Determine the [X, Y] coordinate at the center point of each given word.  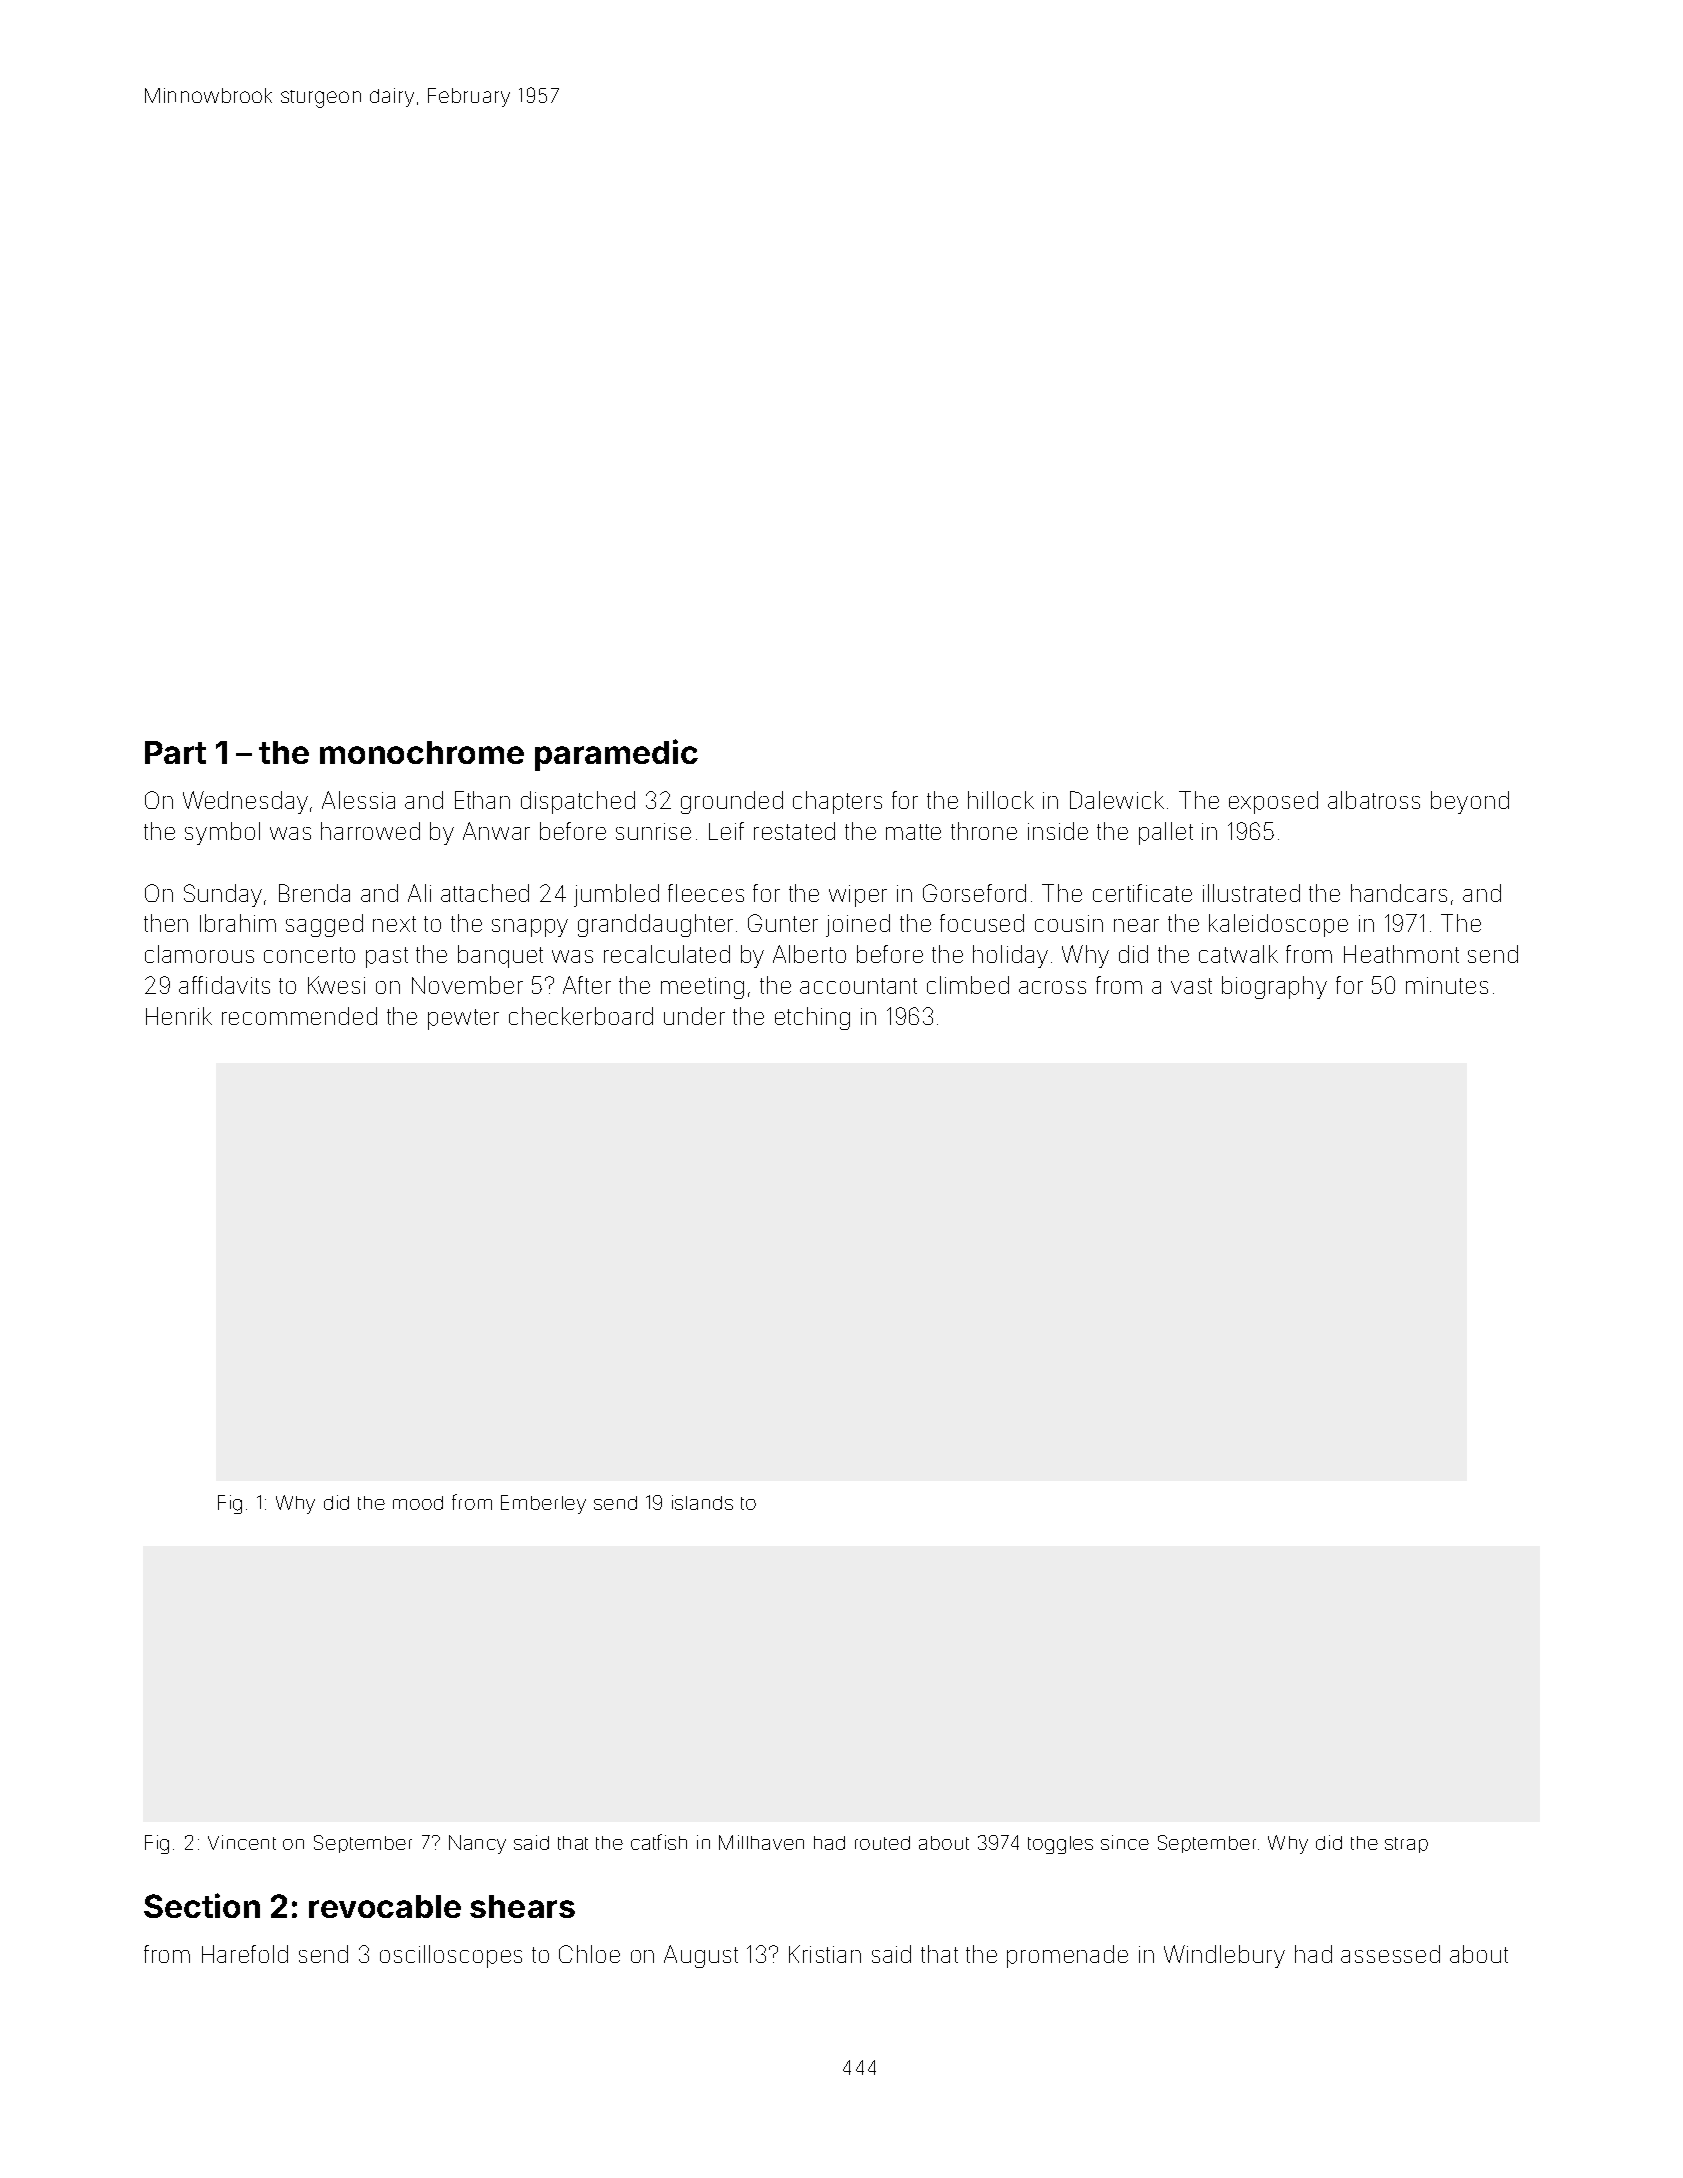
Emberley [543, 1504]
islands [702, 1502]
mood [418, 1503]
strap [1406, 1845]
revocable [385, 1906]
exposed [1273, 802]
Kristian [825, 1954]
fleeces [706, 893]
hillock [1001, 800]
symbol [222, 833]
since [1125, 1842]
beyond [1470, 802]
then [166, 923]
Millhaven [761, 1842]
